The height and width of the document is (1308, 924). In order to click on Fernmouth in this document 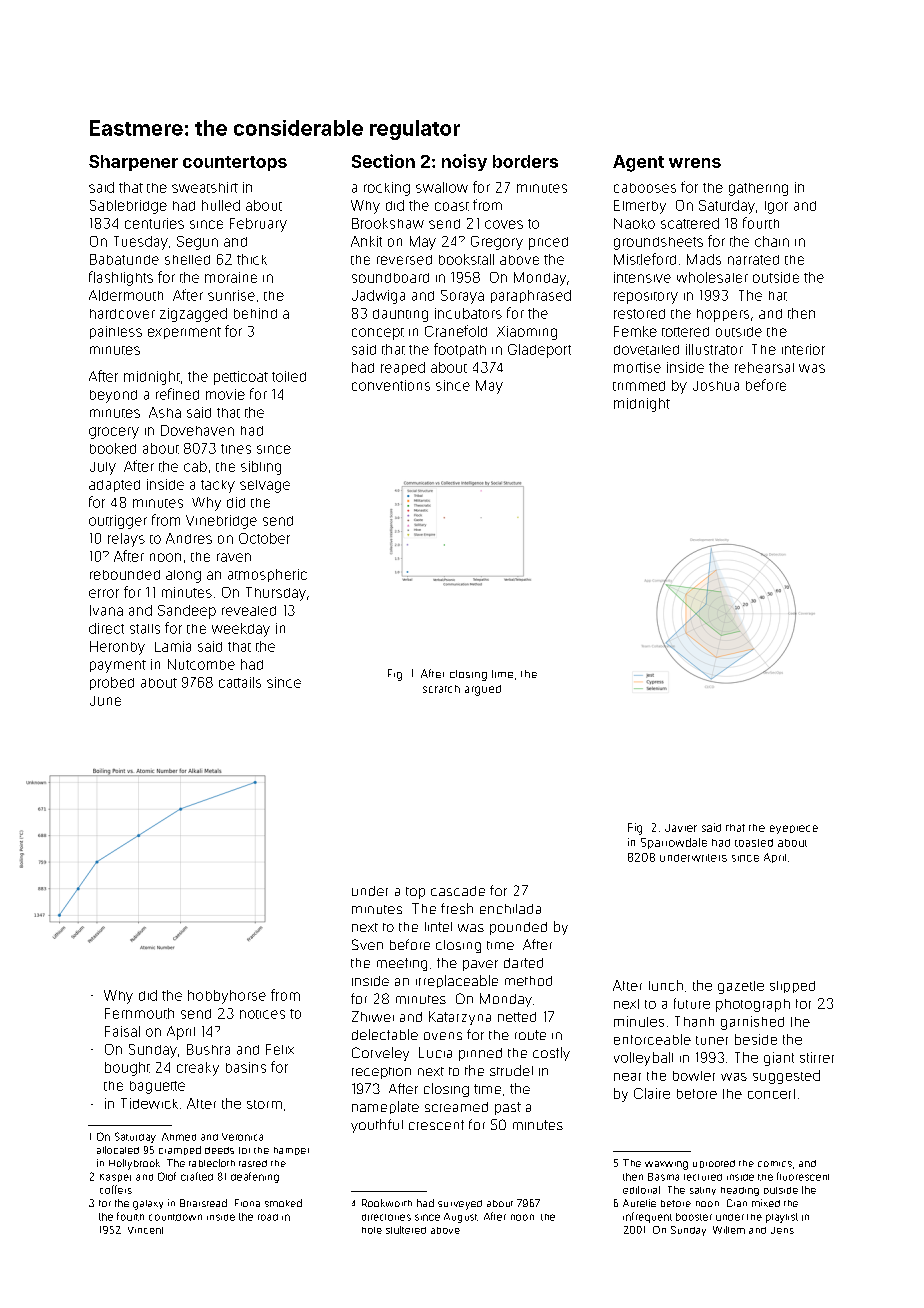, I will do `click(139, 1013)`.
